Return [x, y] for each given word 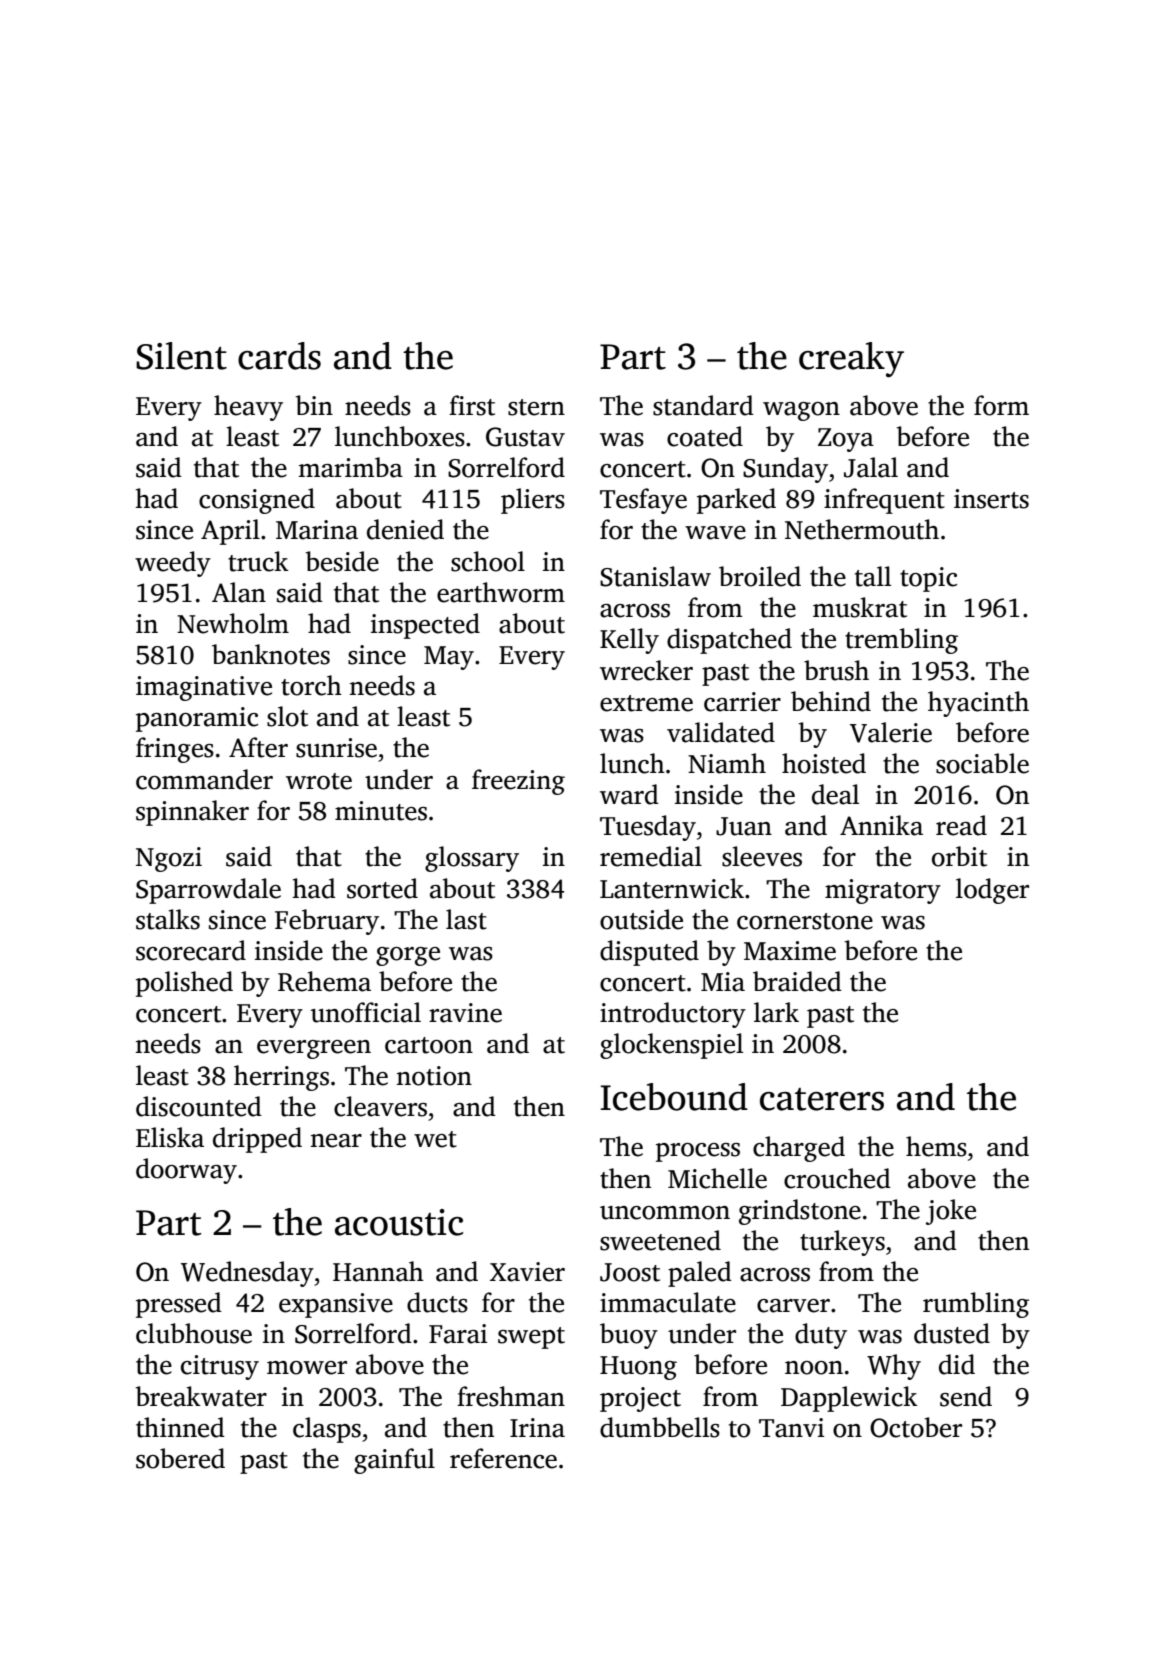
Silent [181, 356]
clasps [327, 1430]
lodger [992, 891]
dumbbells [660, 1427]
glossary [472, 859]
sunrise [336, 748]
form [1001, 405]
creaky [851, 359]
